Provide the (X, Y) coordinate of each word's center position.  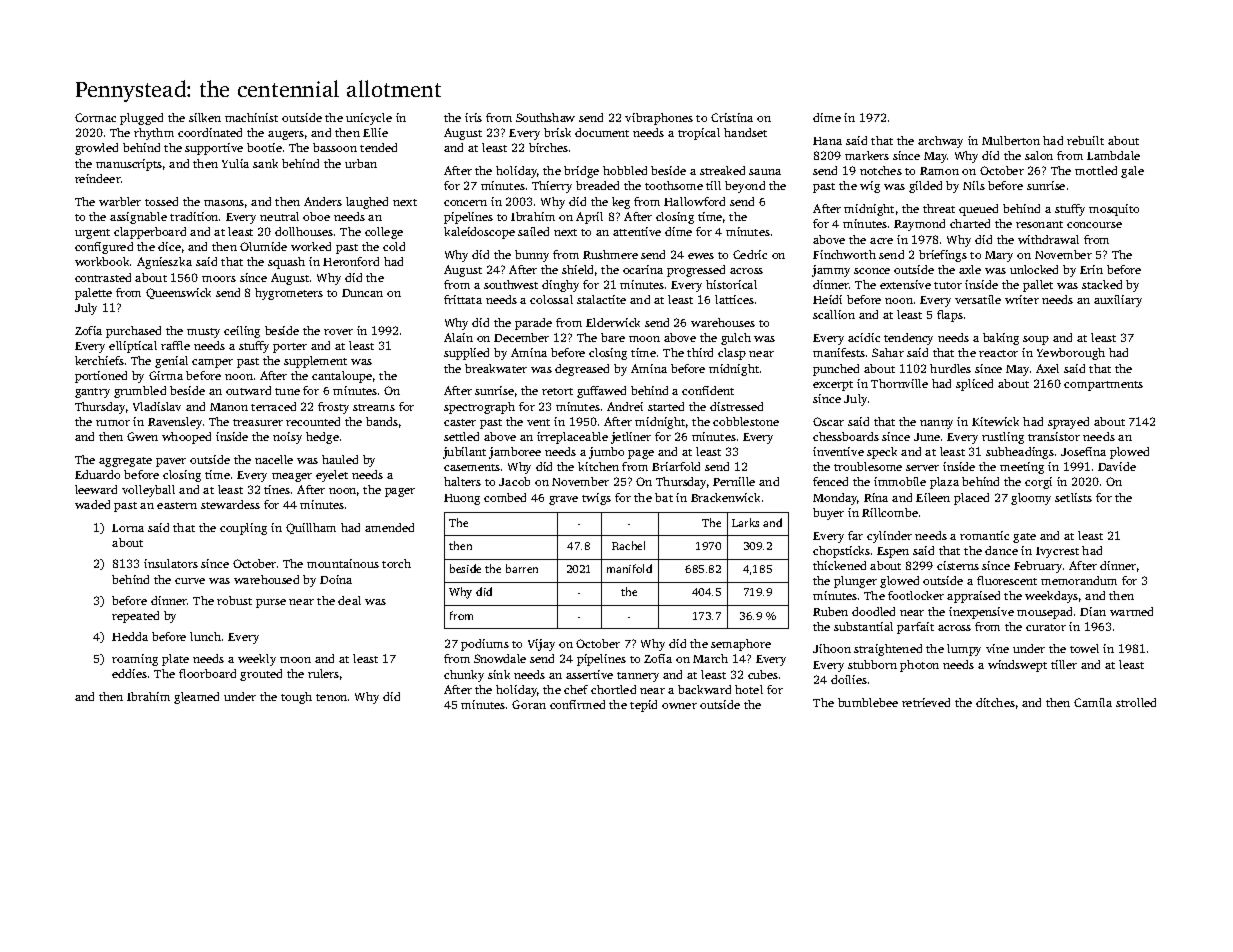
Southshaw (545, 117)
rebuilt (1085, 140)
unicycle (369, 119)
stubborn (872, 664)
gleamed (196, 698)
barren (522, 568)
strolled (1136, 702)
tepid (643, 706)
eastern (177, 505)
